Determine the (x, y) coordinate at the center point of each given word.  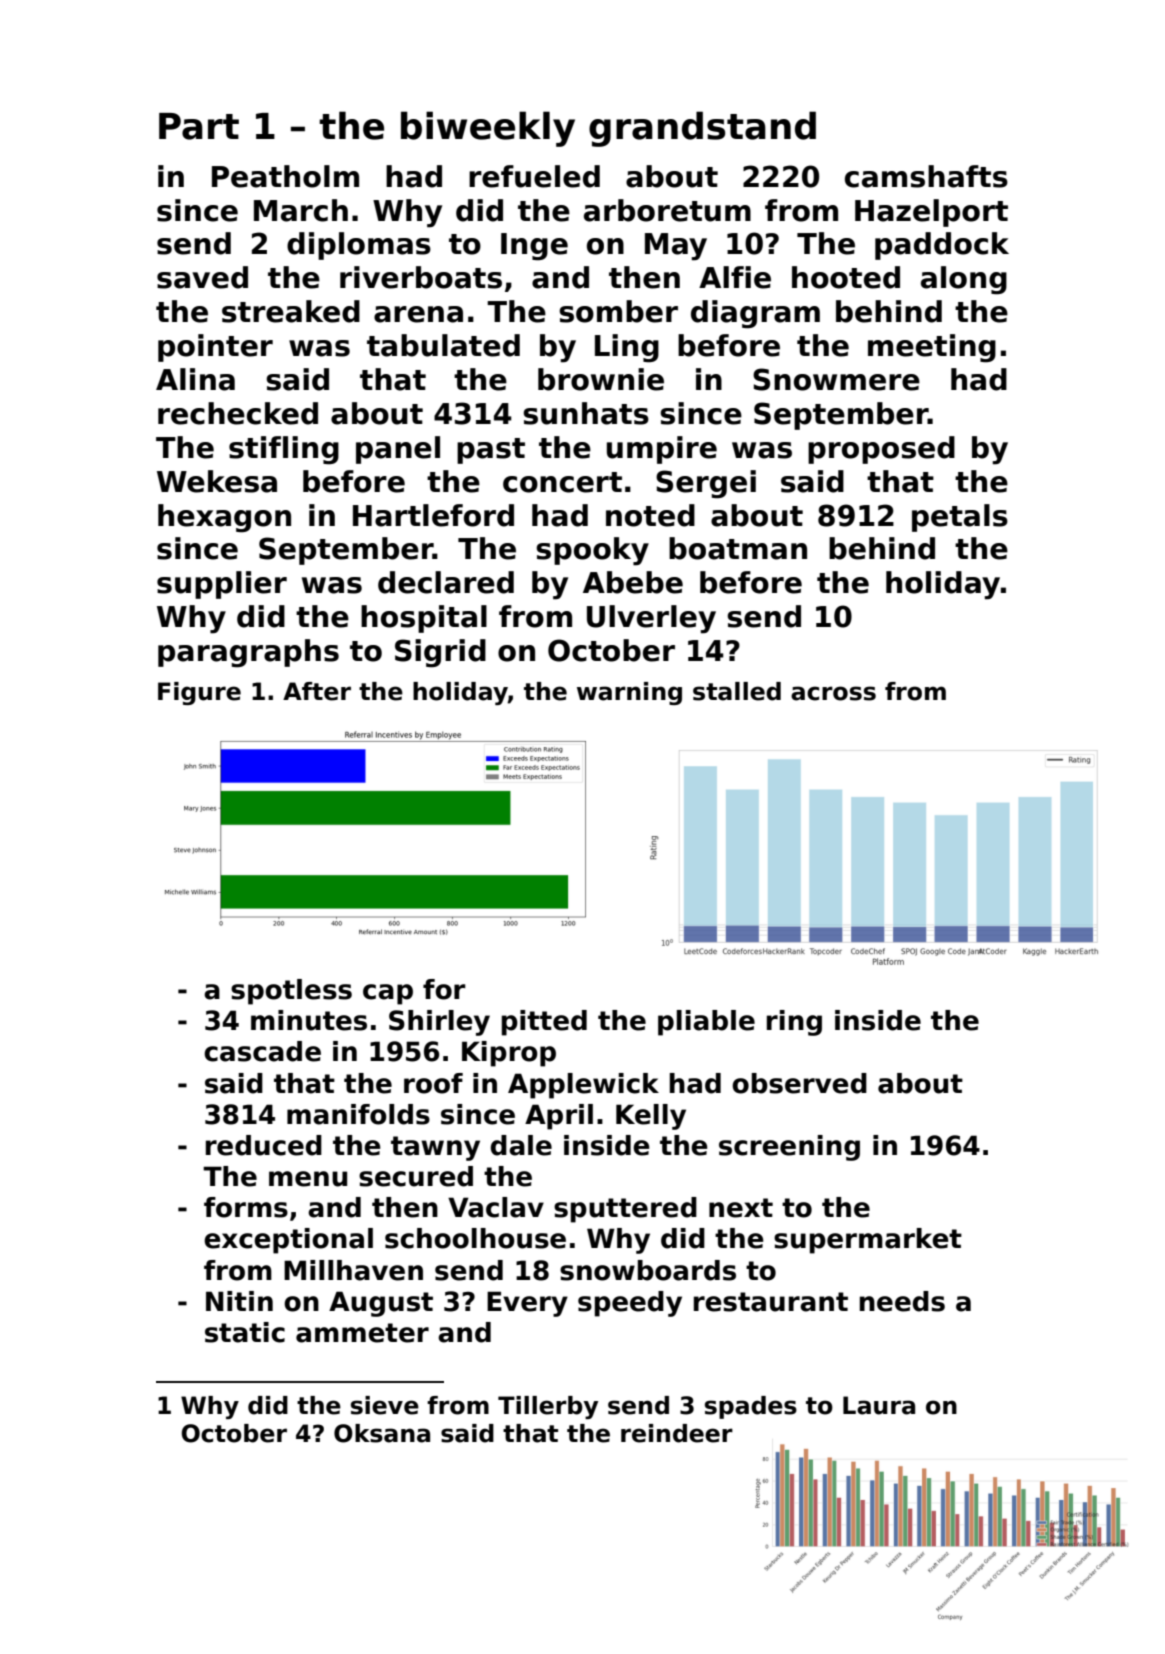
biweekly (488, 129)
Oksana (382, 1433)
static (245, 1332)
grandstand (702, 129)
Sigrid (440, 653)
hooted (846, 277)
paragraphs (248, 653)
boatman (738, 548)
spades (751, 1407)
